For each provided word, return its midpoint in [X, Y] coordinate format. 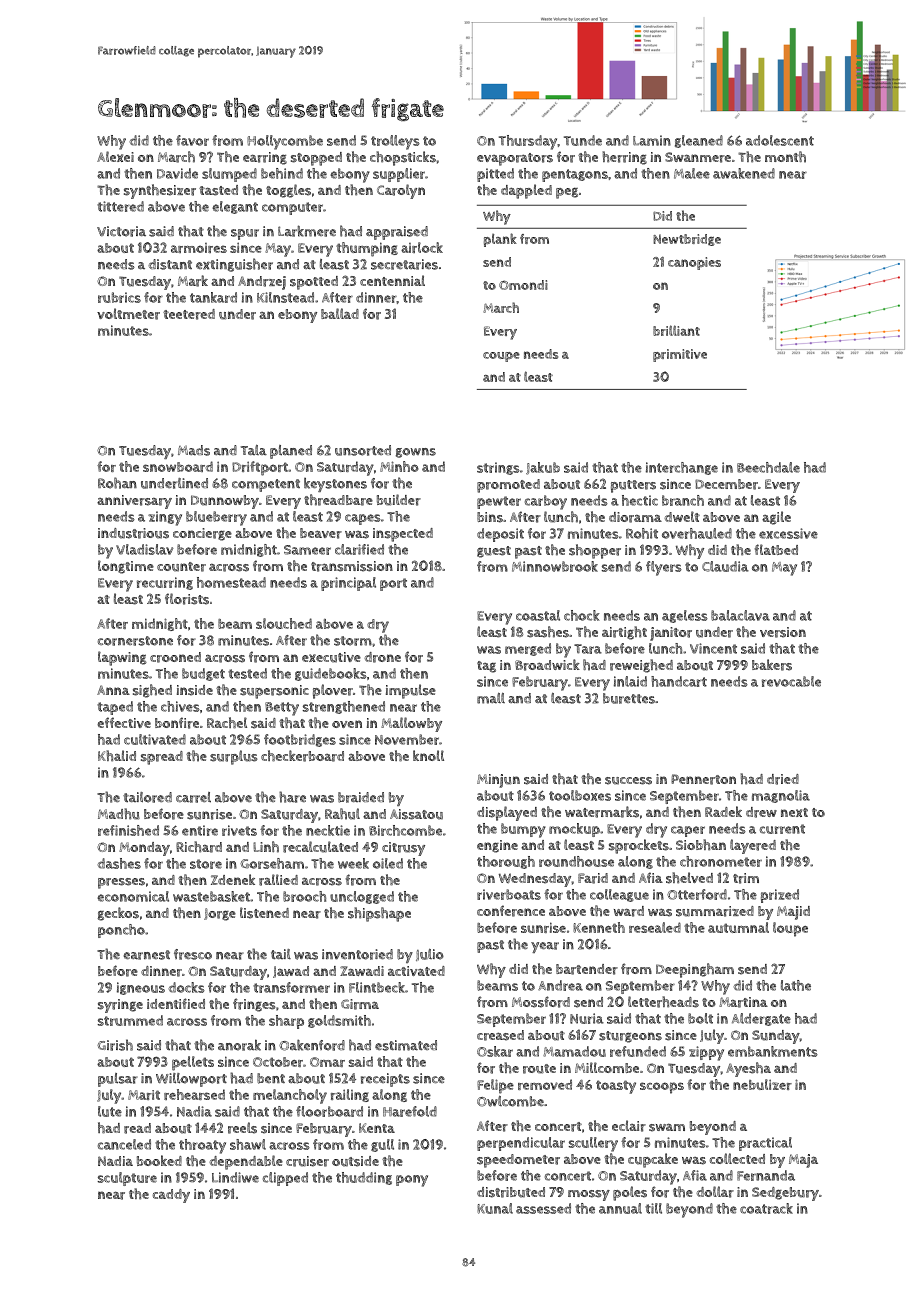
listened [264, 913]
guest [494, 552]
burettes [629, 698]
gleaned [699, 141]
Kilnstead [285, 297]
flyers [664, 568]
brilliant [676, 330]
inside [195, 690]
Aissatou [416, 814]
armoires [199, 248]
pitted [495, 175]
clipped [285, 1179]
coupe [501, 357]
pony [412, 1181]
